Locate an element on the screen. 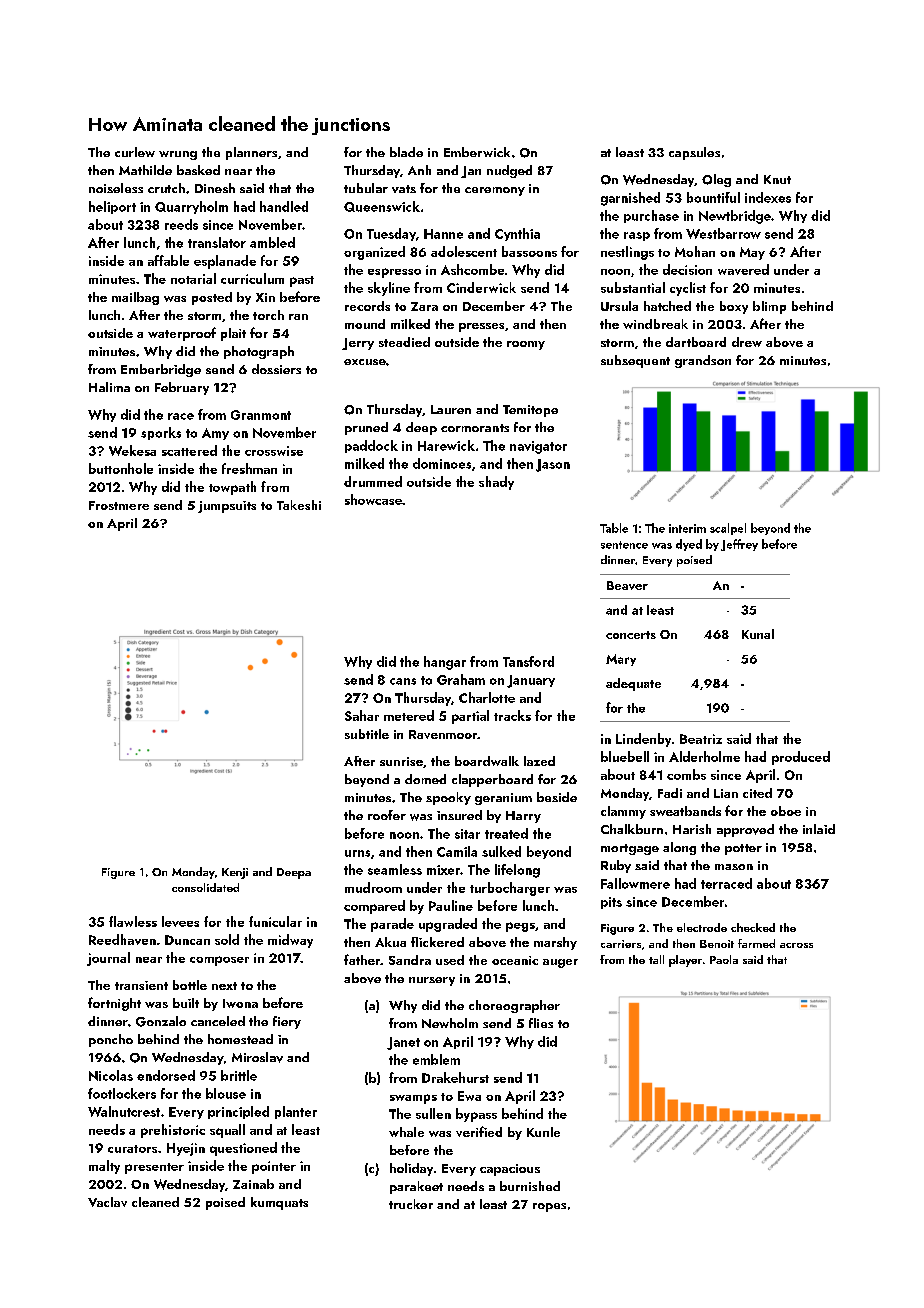  levees is located at coordinates (180, 921).
